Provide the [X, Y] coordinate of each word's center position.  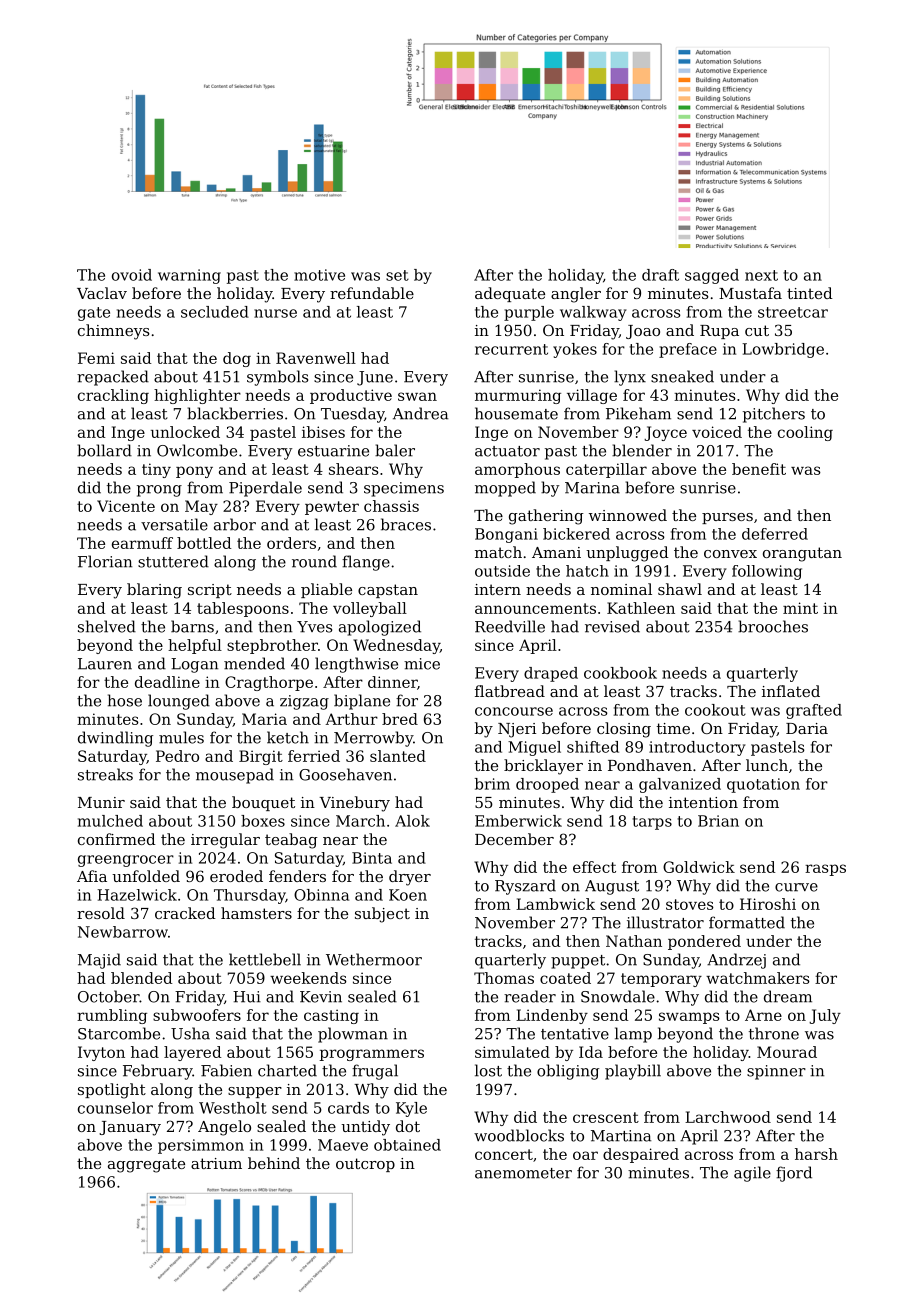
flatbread [510, 691]
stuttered [173, 561]
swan [417, 396]
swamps [689, 1018]
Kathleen [641, 608]
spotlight [112, 1091]
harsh [816, 1154]
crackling [113, 396]
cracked [185, 913]
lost [488, 1070]
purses [727, 518]
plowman [353, 1035]
